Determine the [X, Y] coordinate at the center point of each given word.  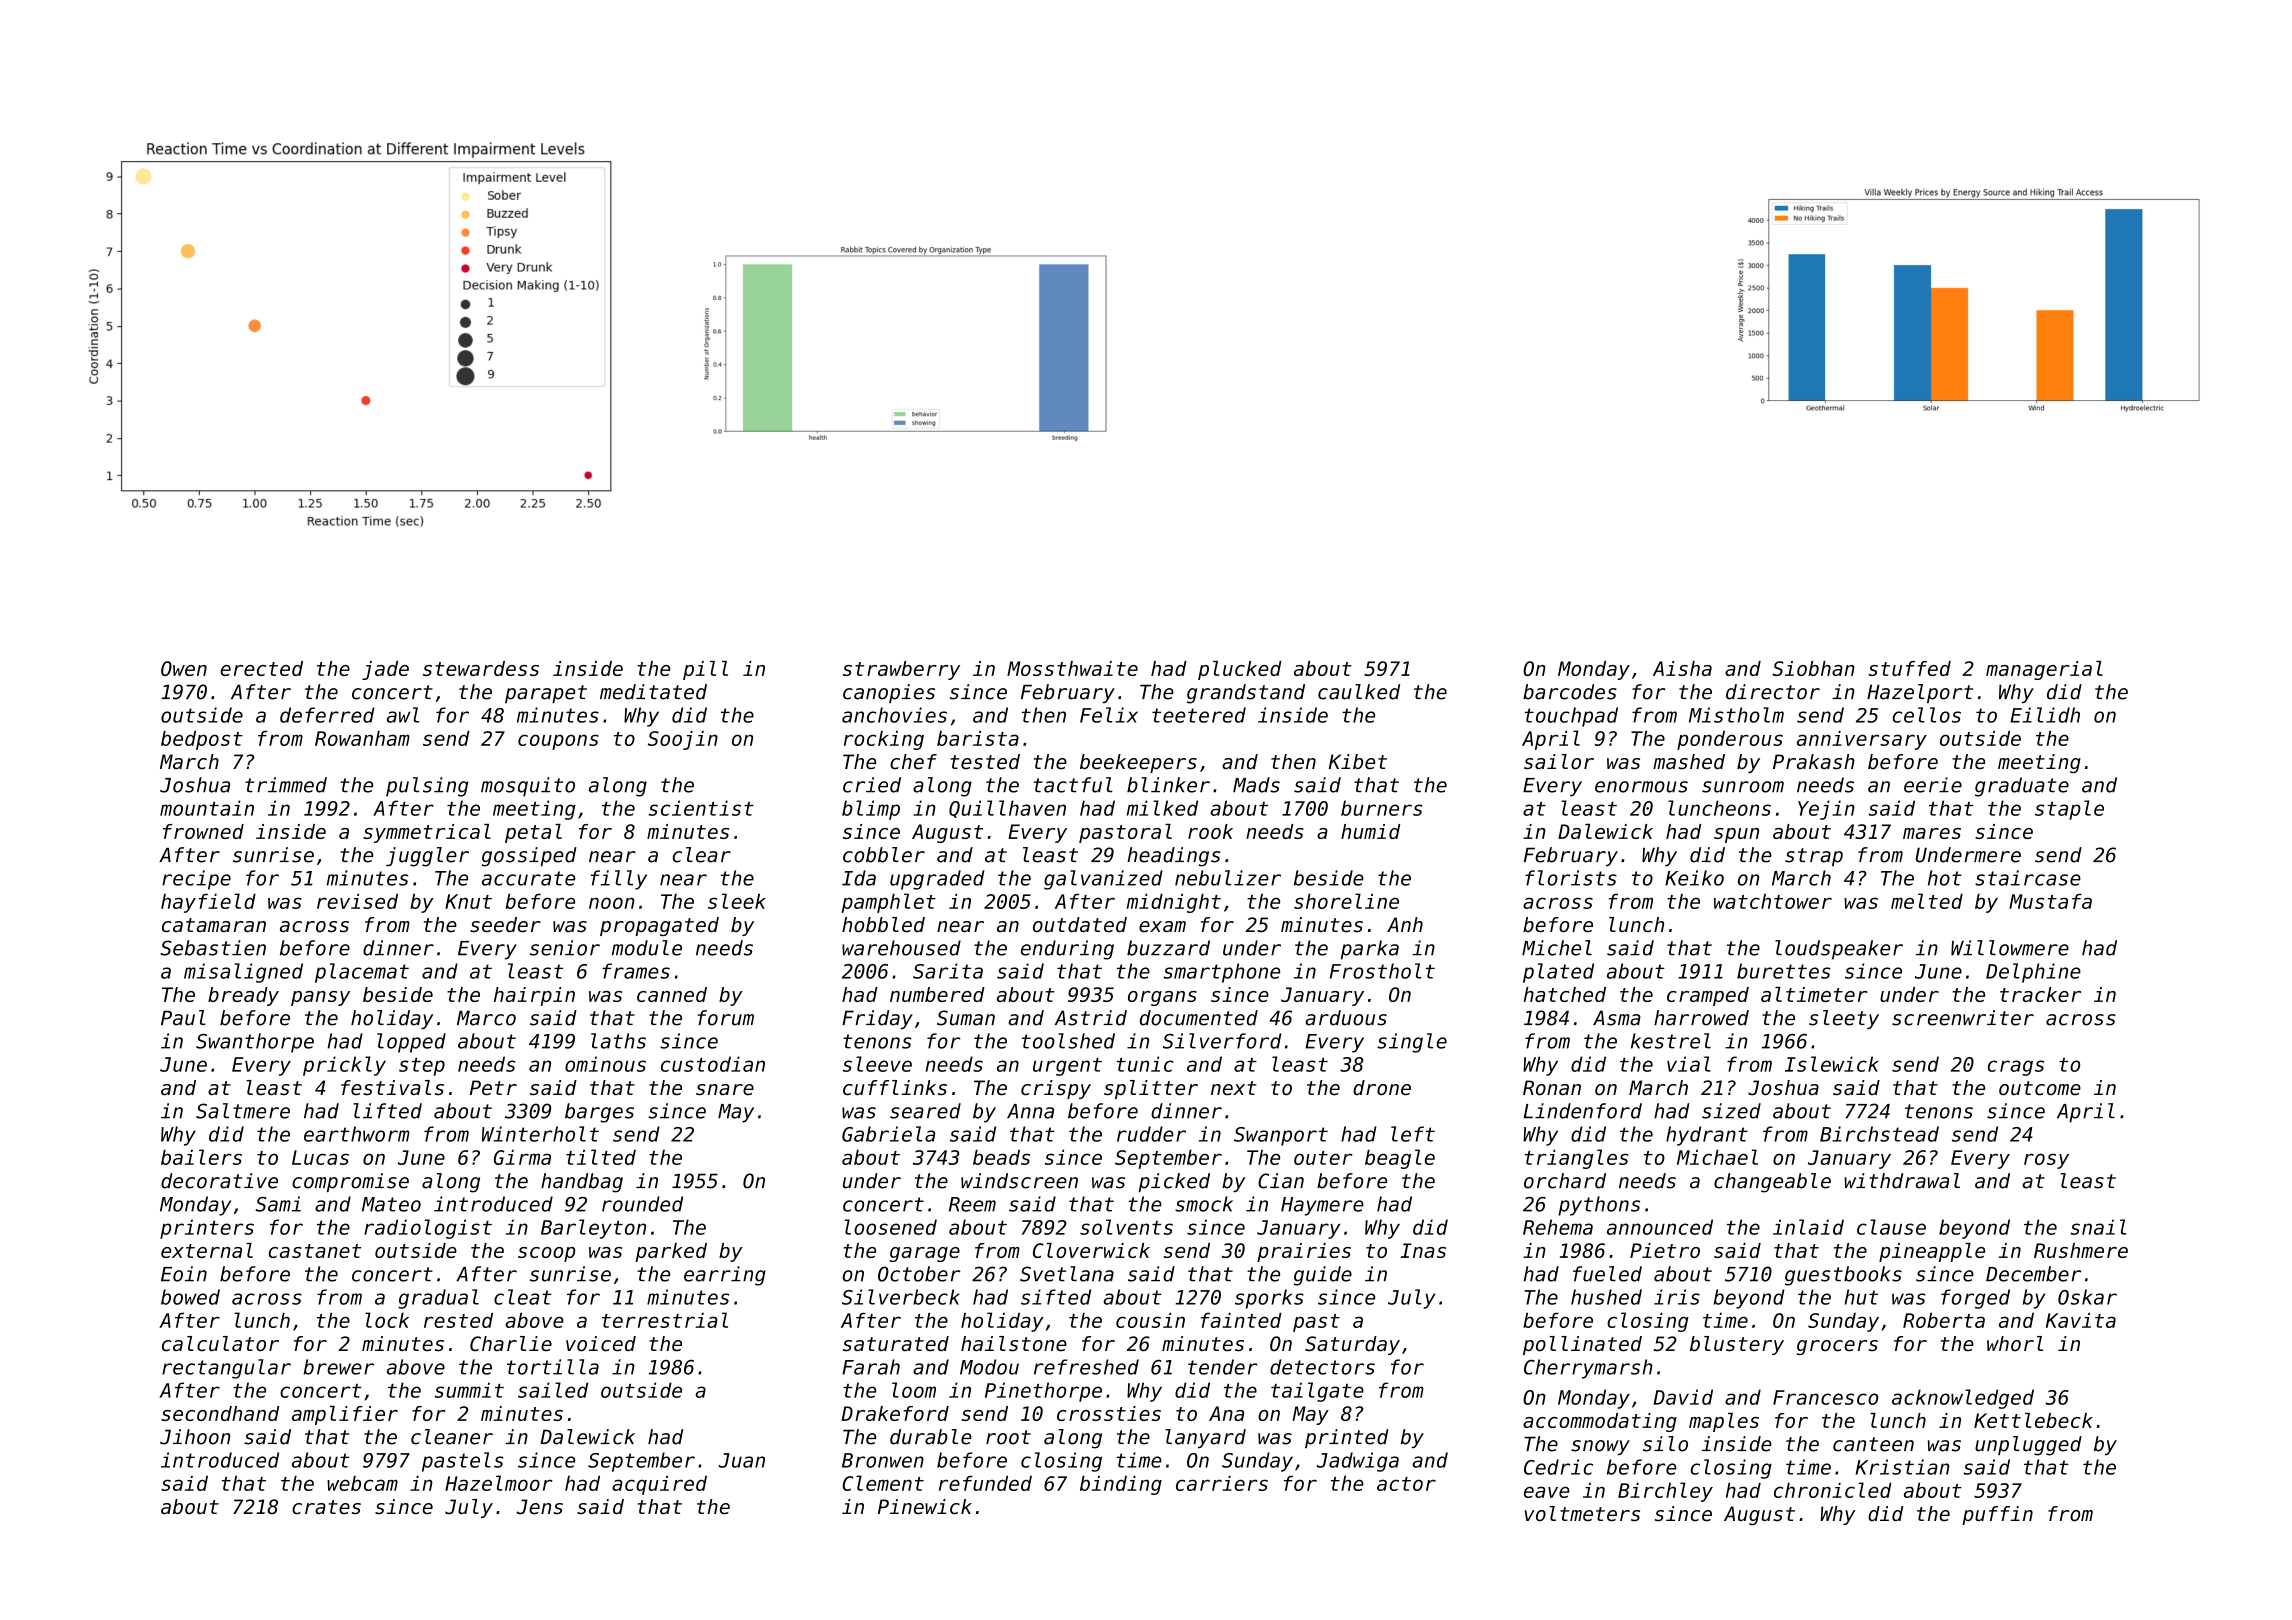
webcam [362, 1483]
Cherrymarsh [1588, 1369]
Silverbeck [901, 1297]
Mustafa [2050, 901]
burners [1382, 808]
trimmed [286, 785]
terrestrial [665, 1320]
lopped [411, 1043]
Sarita [948, 971]
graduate [2022, 787]
